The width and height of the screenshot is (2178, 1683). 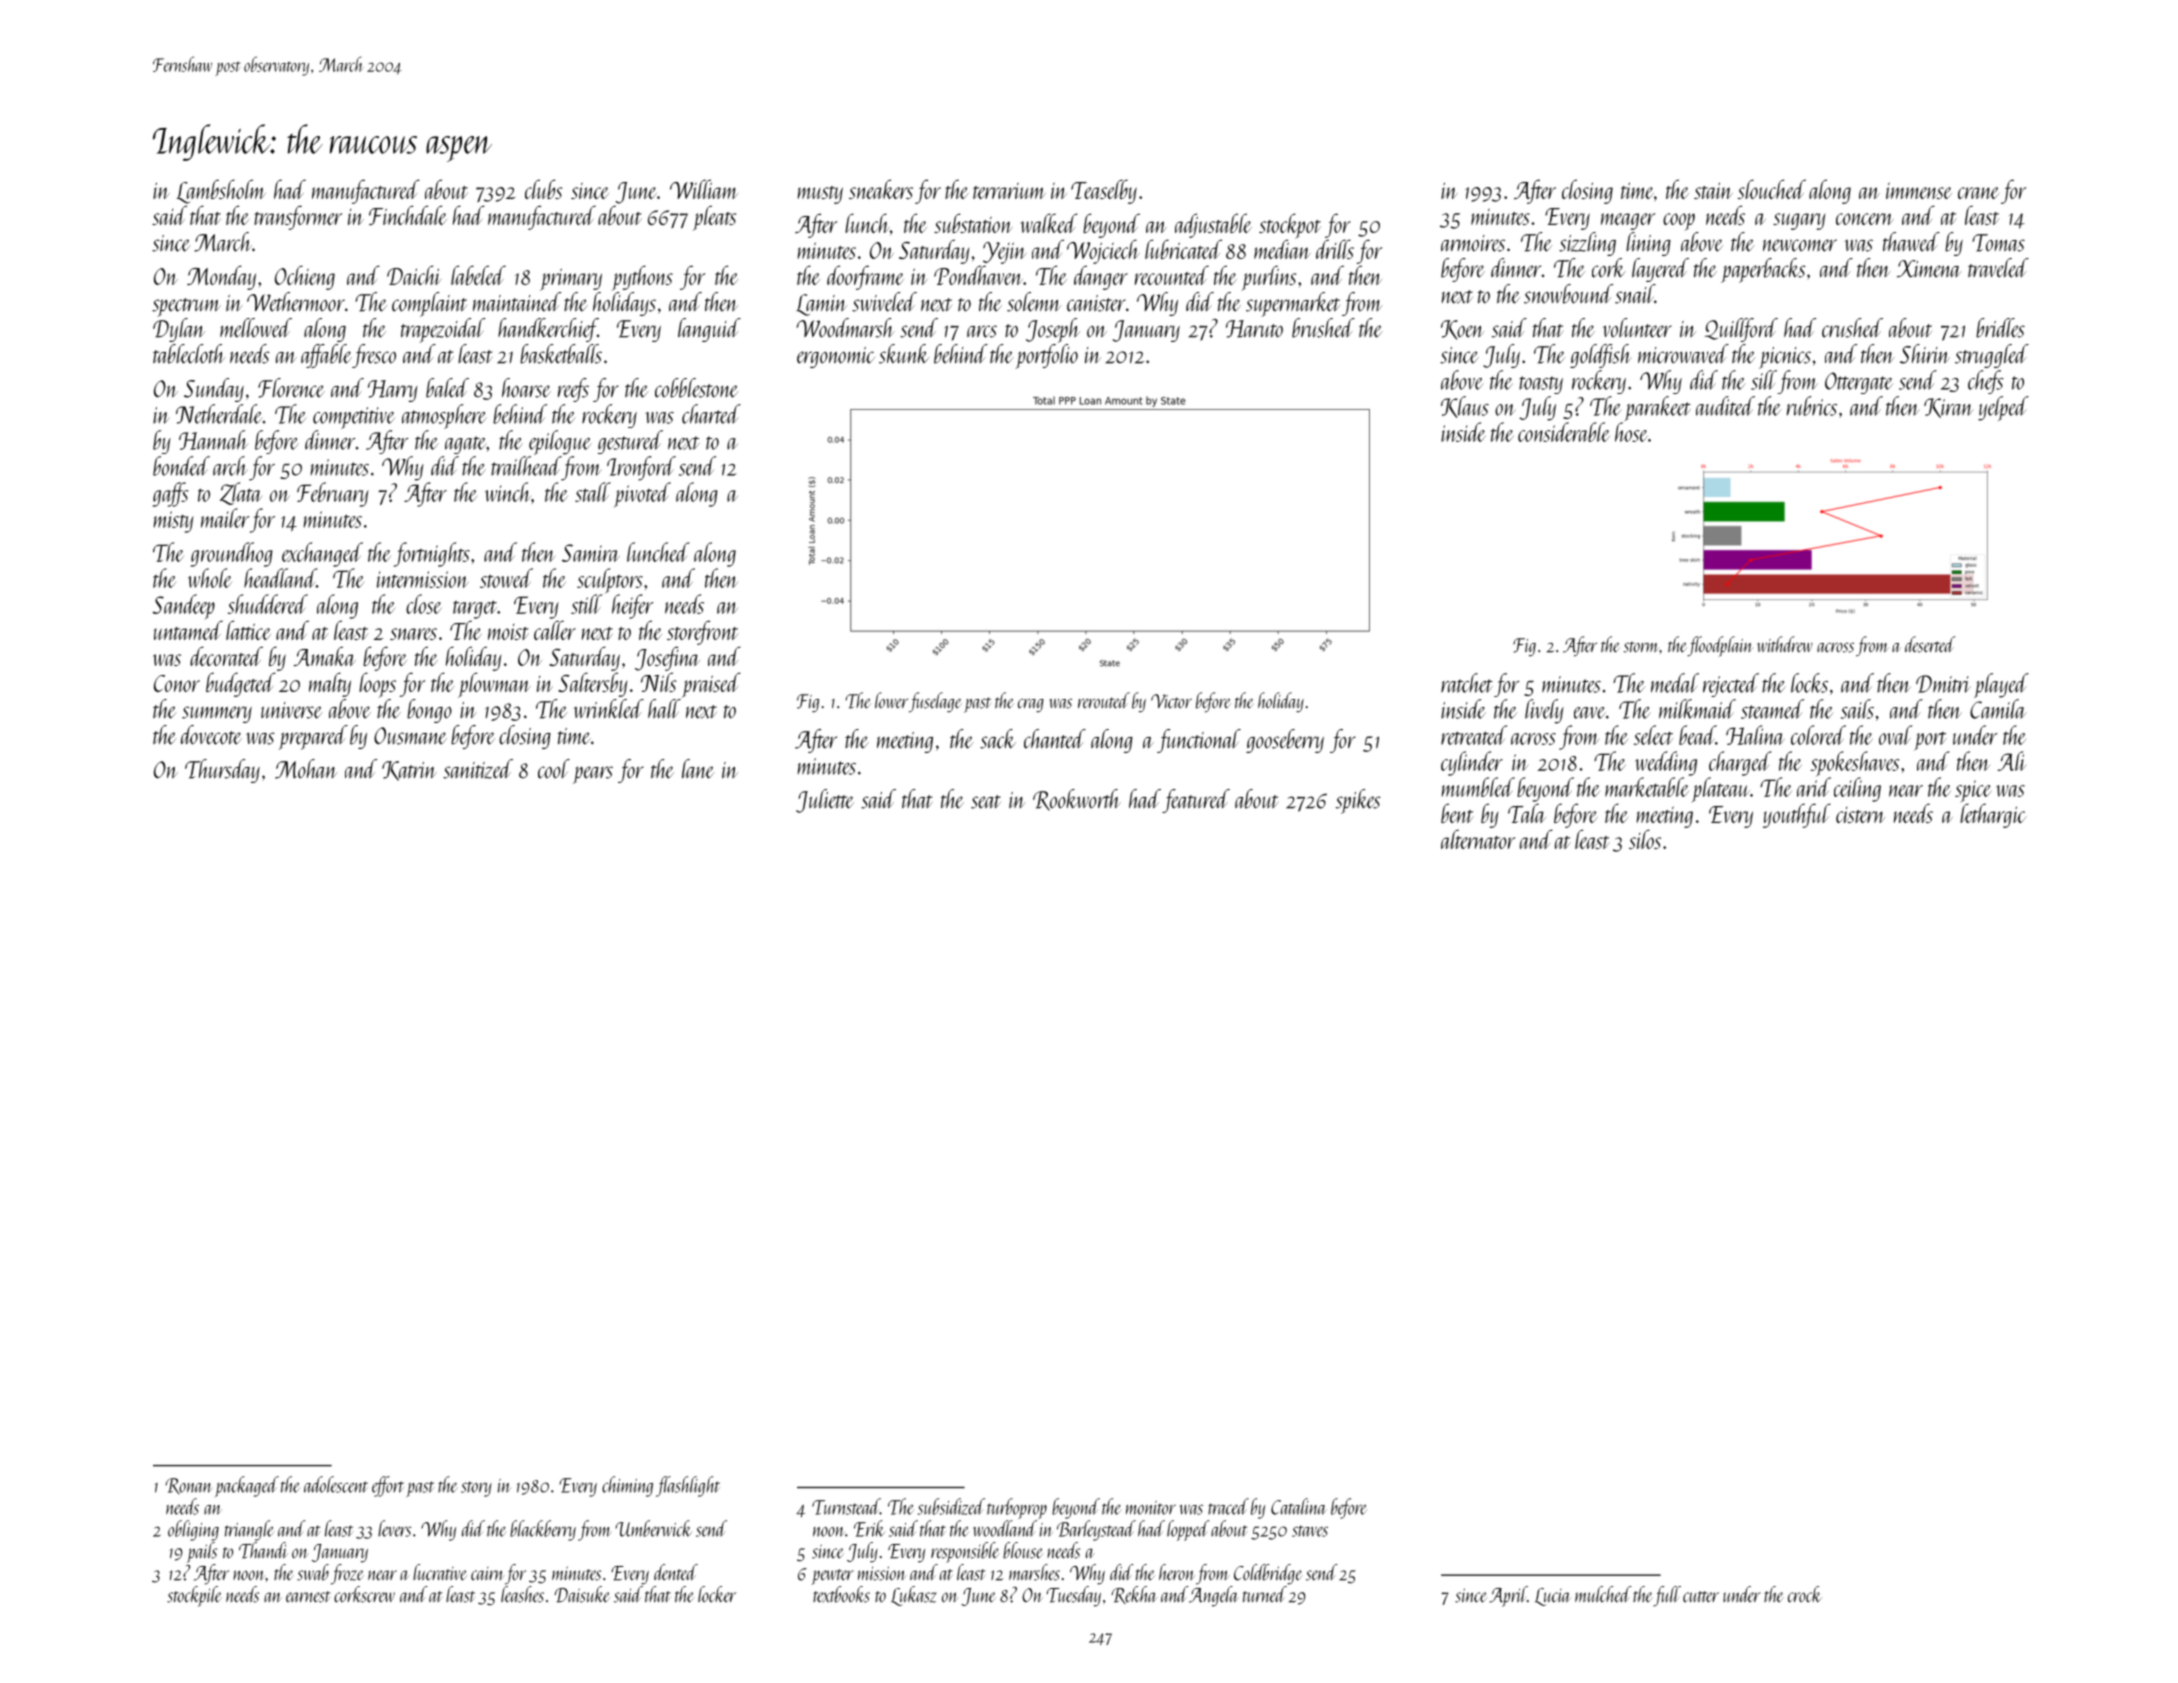 I want to click on bonded, so click(x=181, y=466).
